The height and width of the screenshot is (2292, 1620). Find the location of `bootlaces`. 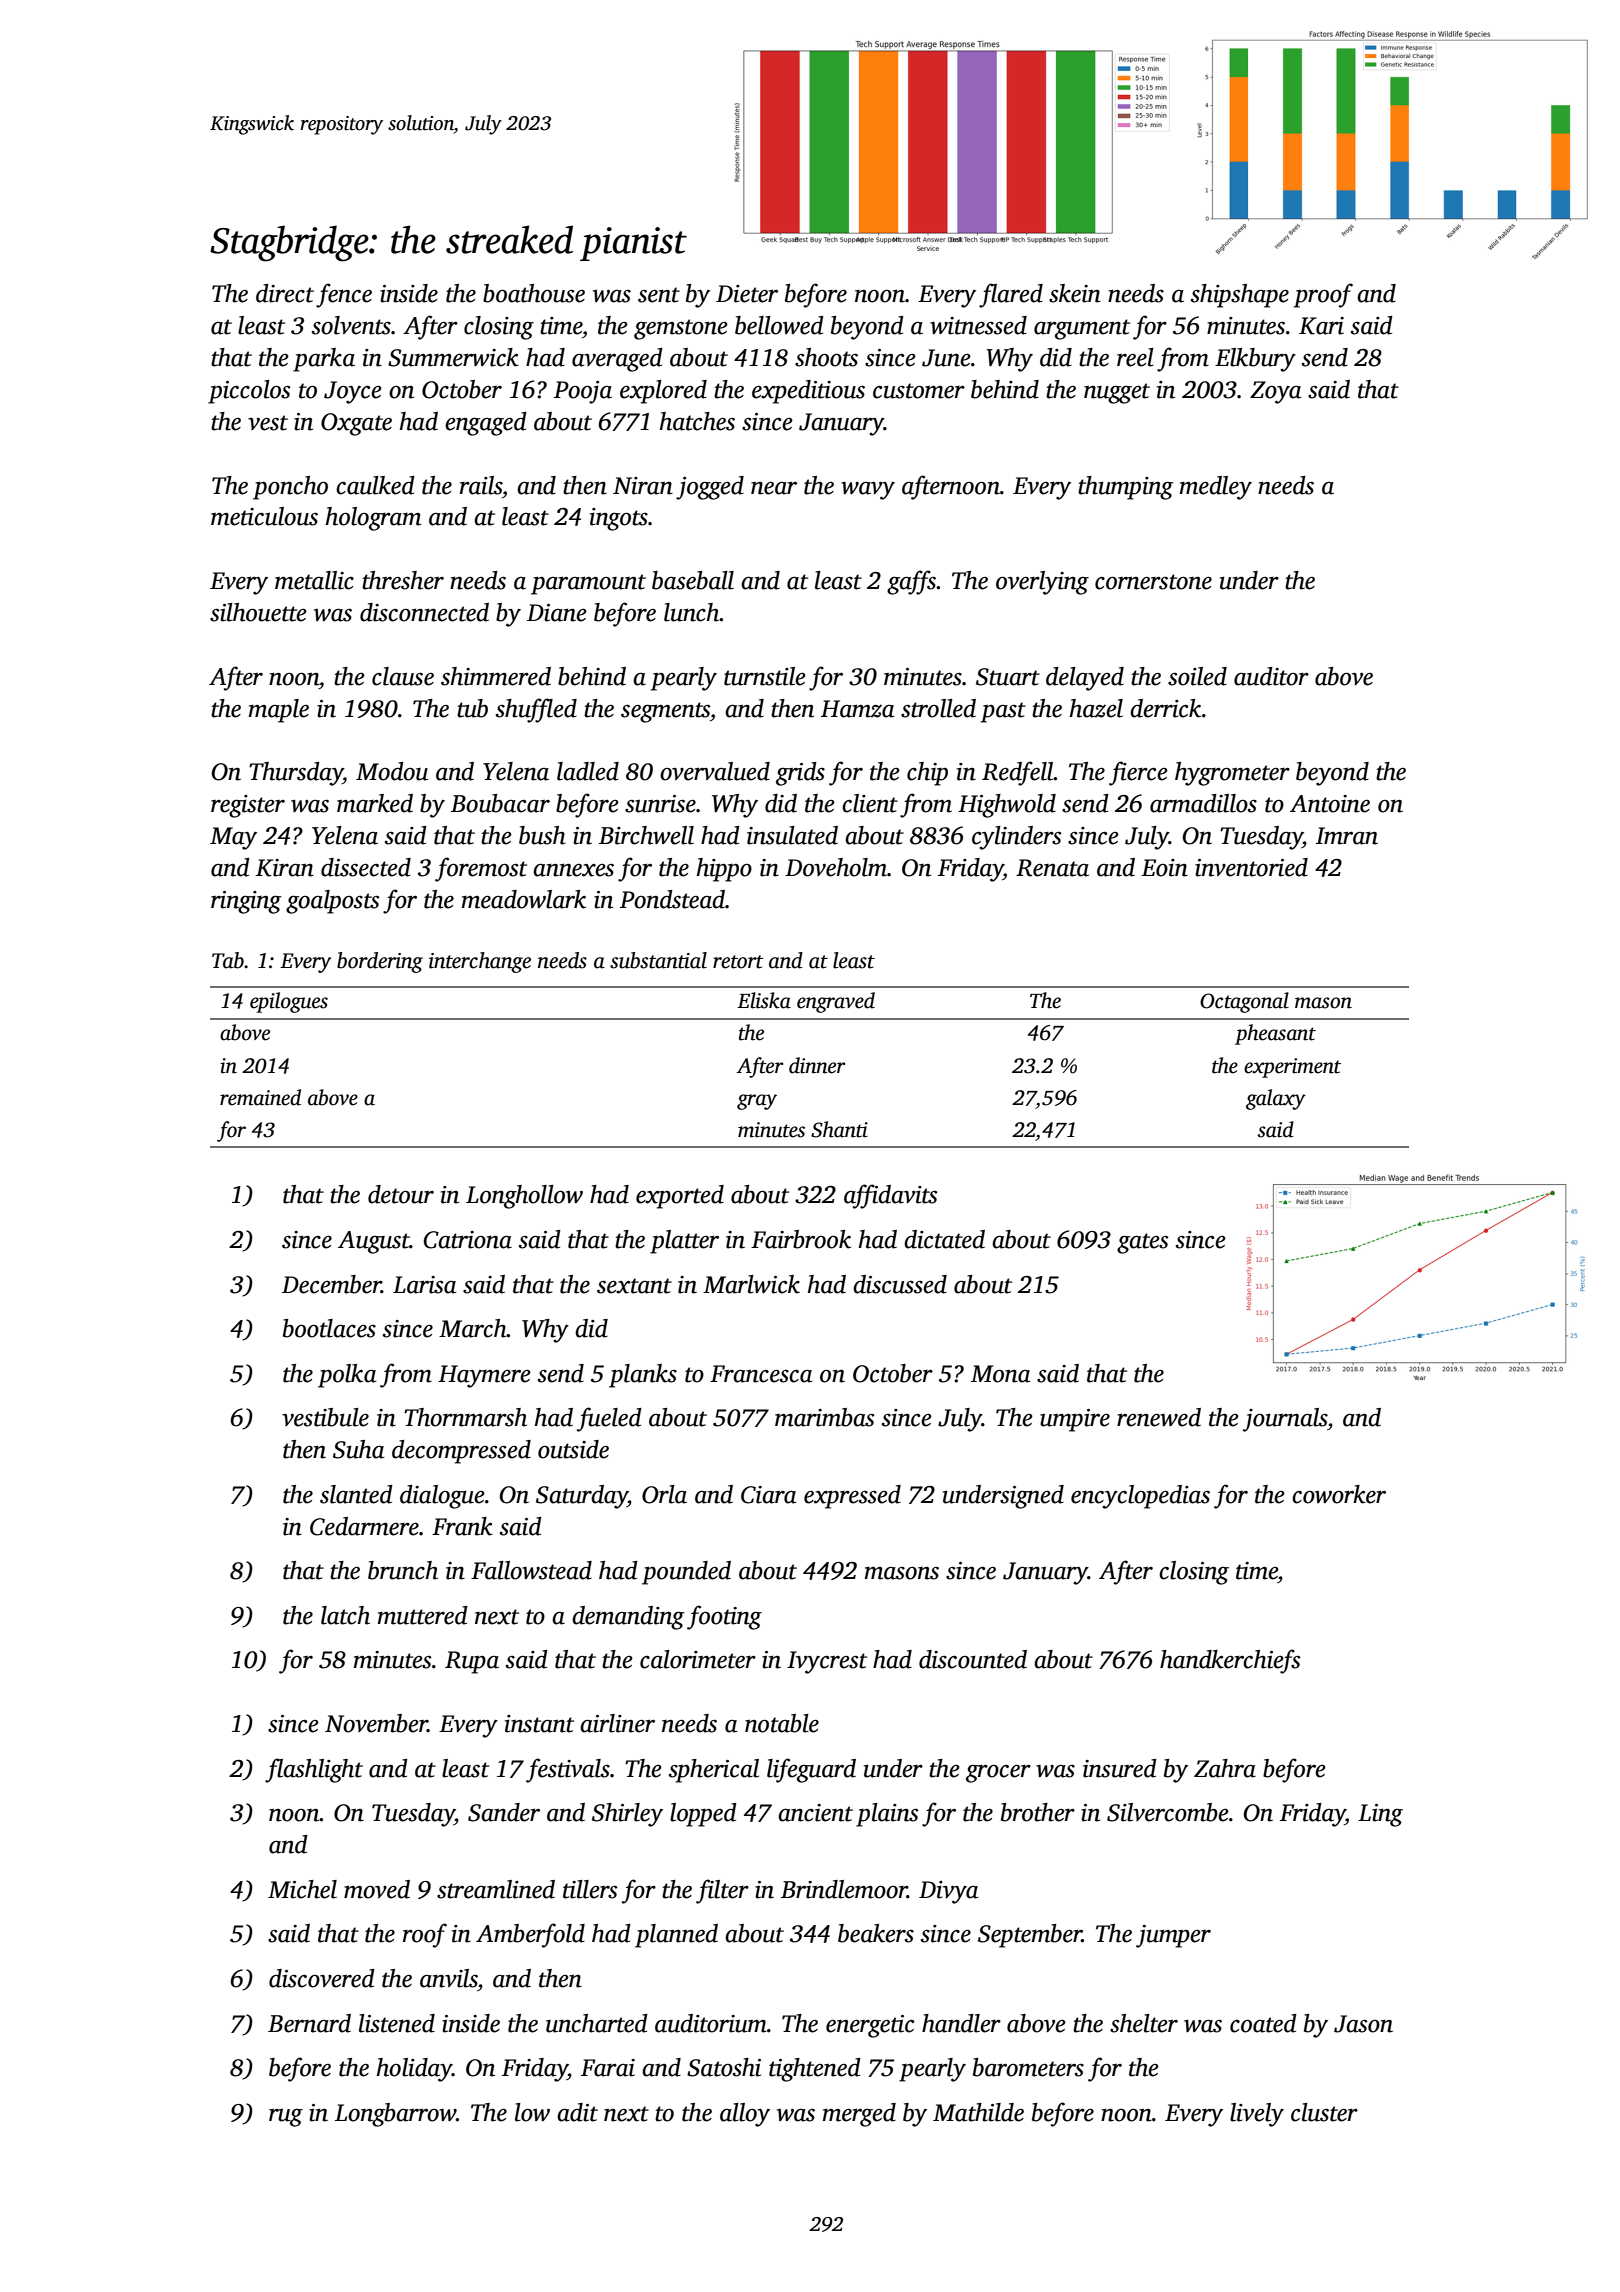

bootlaces is located at coordinates (329, 1328).
